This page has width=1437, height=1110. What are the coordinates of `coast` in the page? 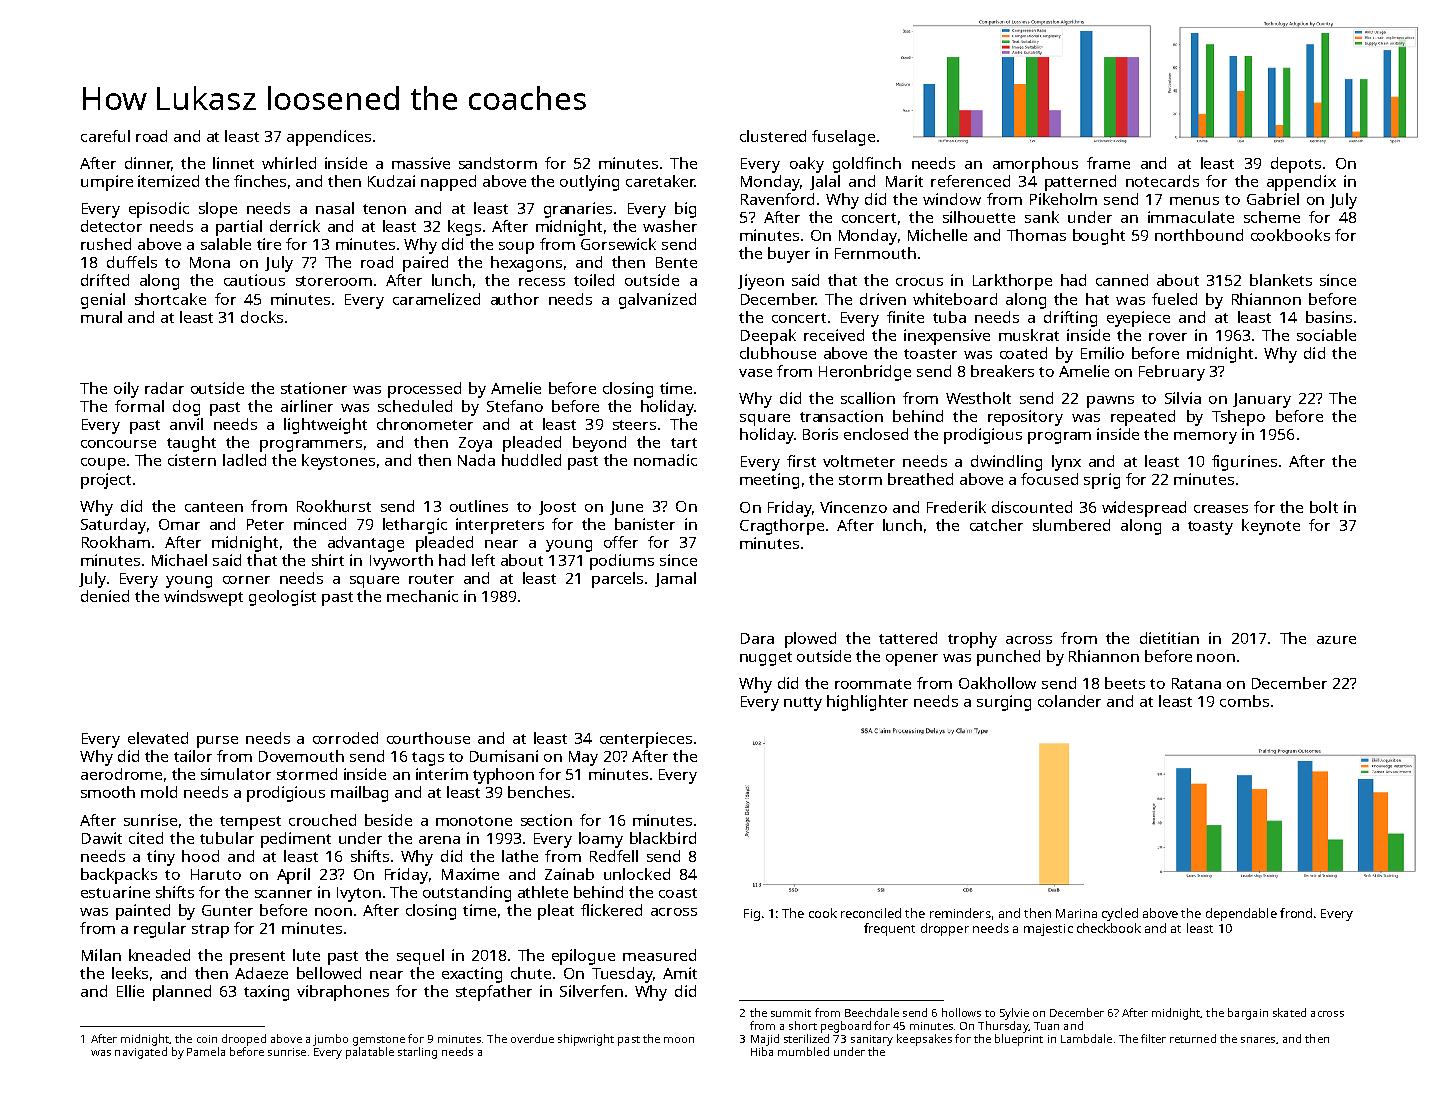 It's located at (678, 893).
